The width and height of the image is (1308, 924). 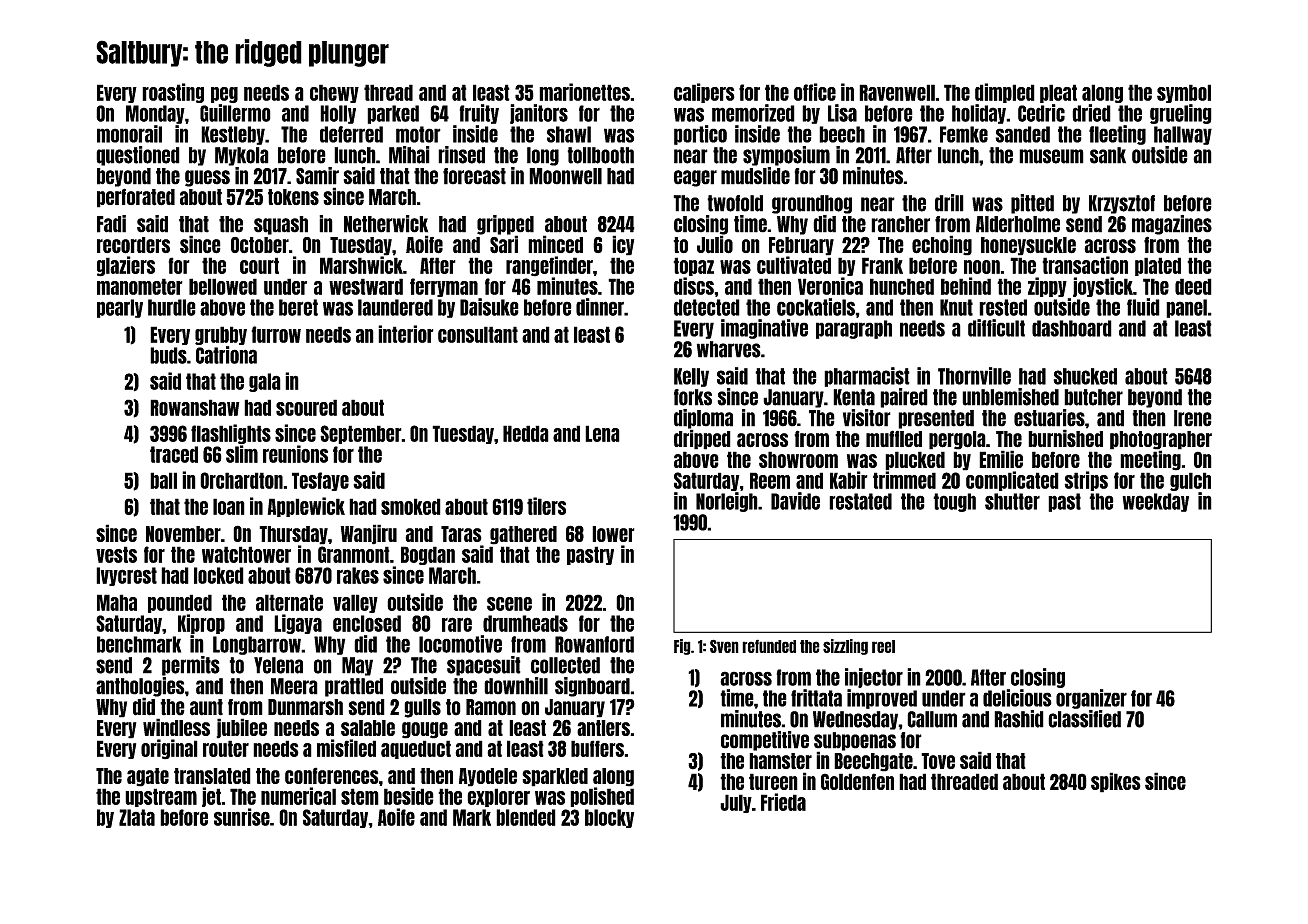 What do you see at coordinates (1108, 155) in the image?
I see `sank` at bounding box center [1108, 155].
